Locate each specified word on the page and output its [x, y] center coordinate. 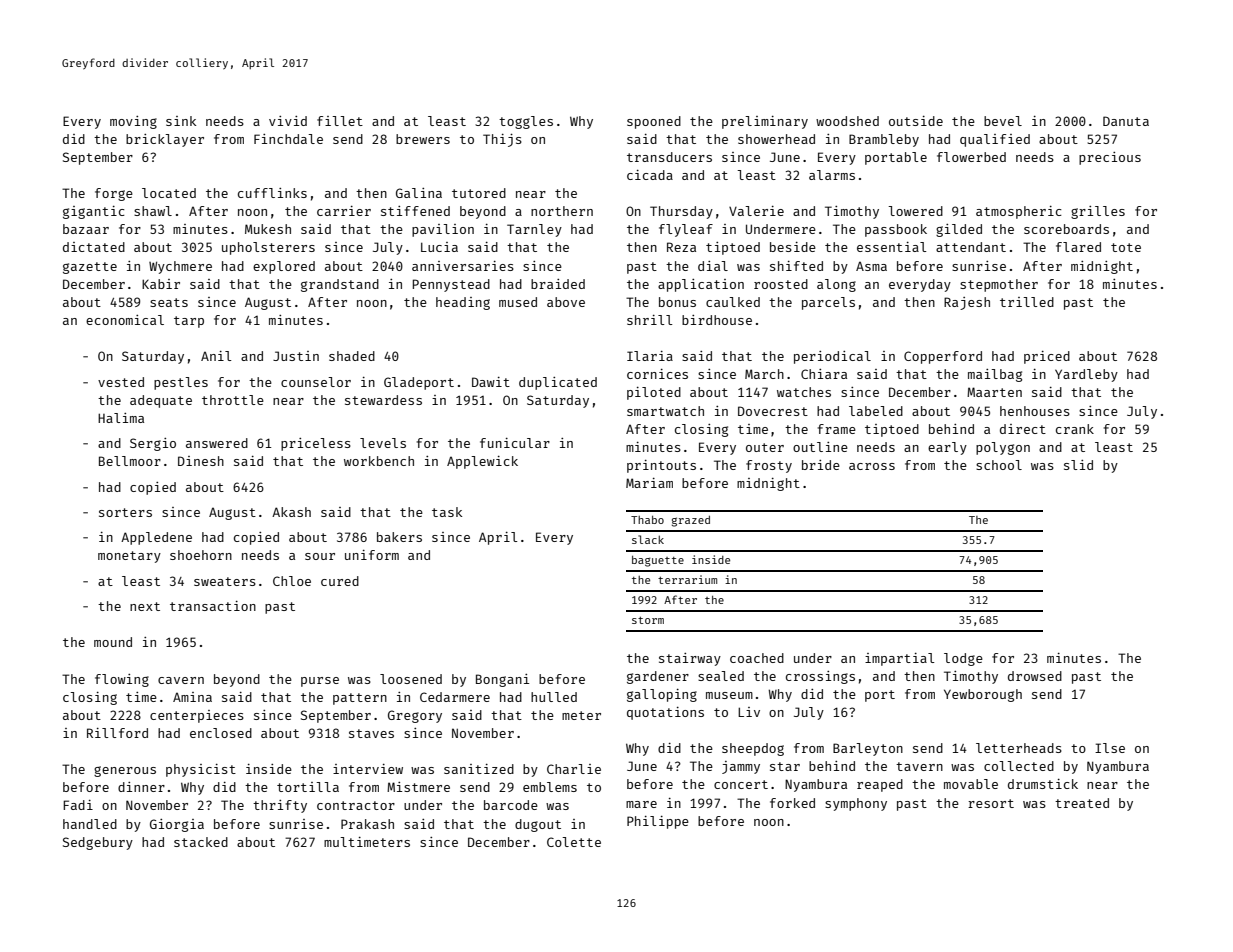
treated [1082, 803]
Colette [574, 842]
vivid [288, 121]
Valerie [756, 211]
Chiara [824, 374]
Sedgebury [98, 843]
